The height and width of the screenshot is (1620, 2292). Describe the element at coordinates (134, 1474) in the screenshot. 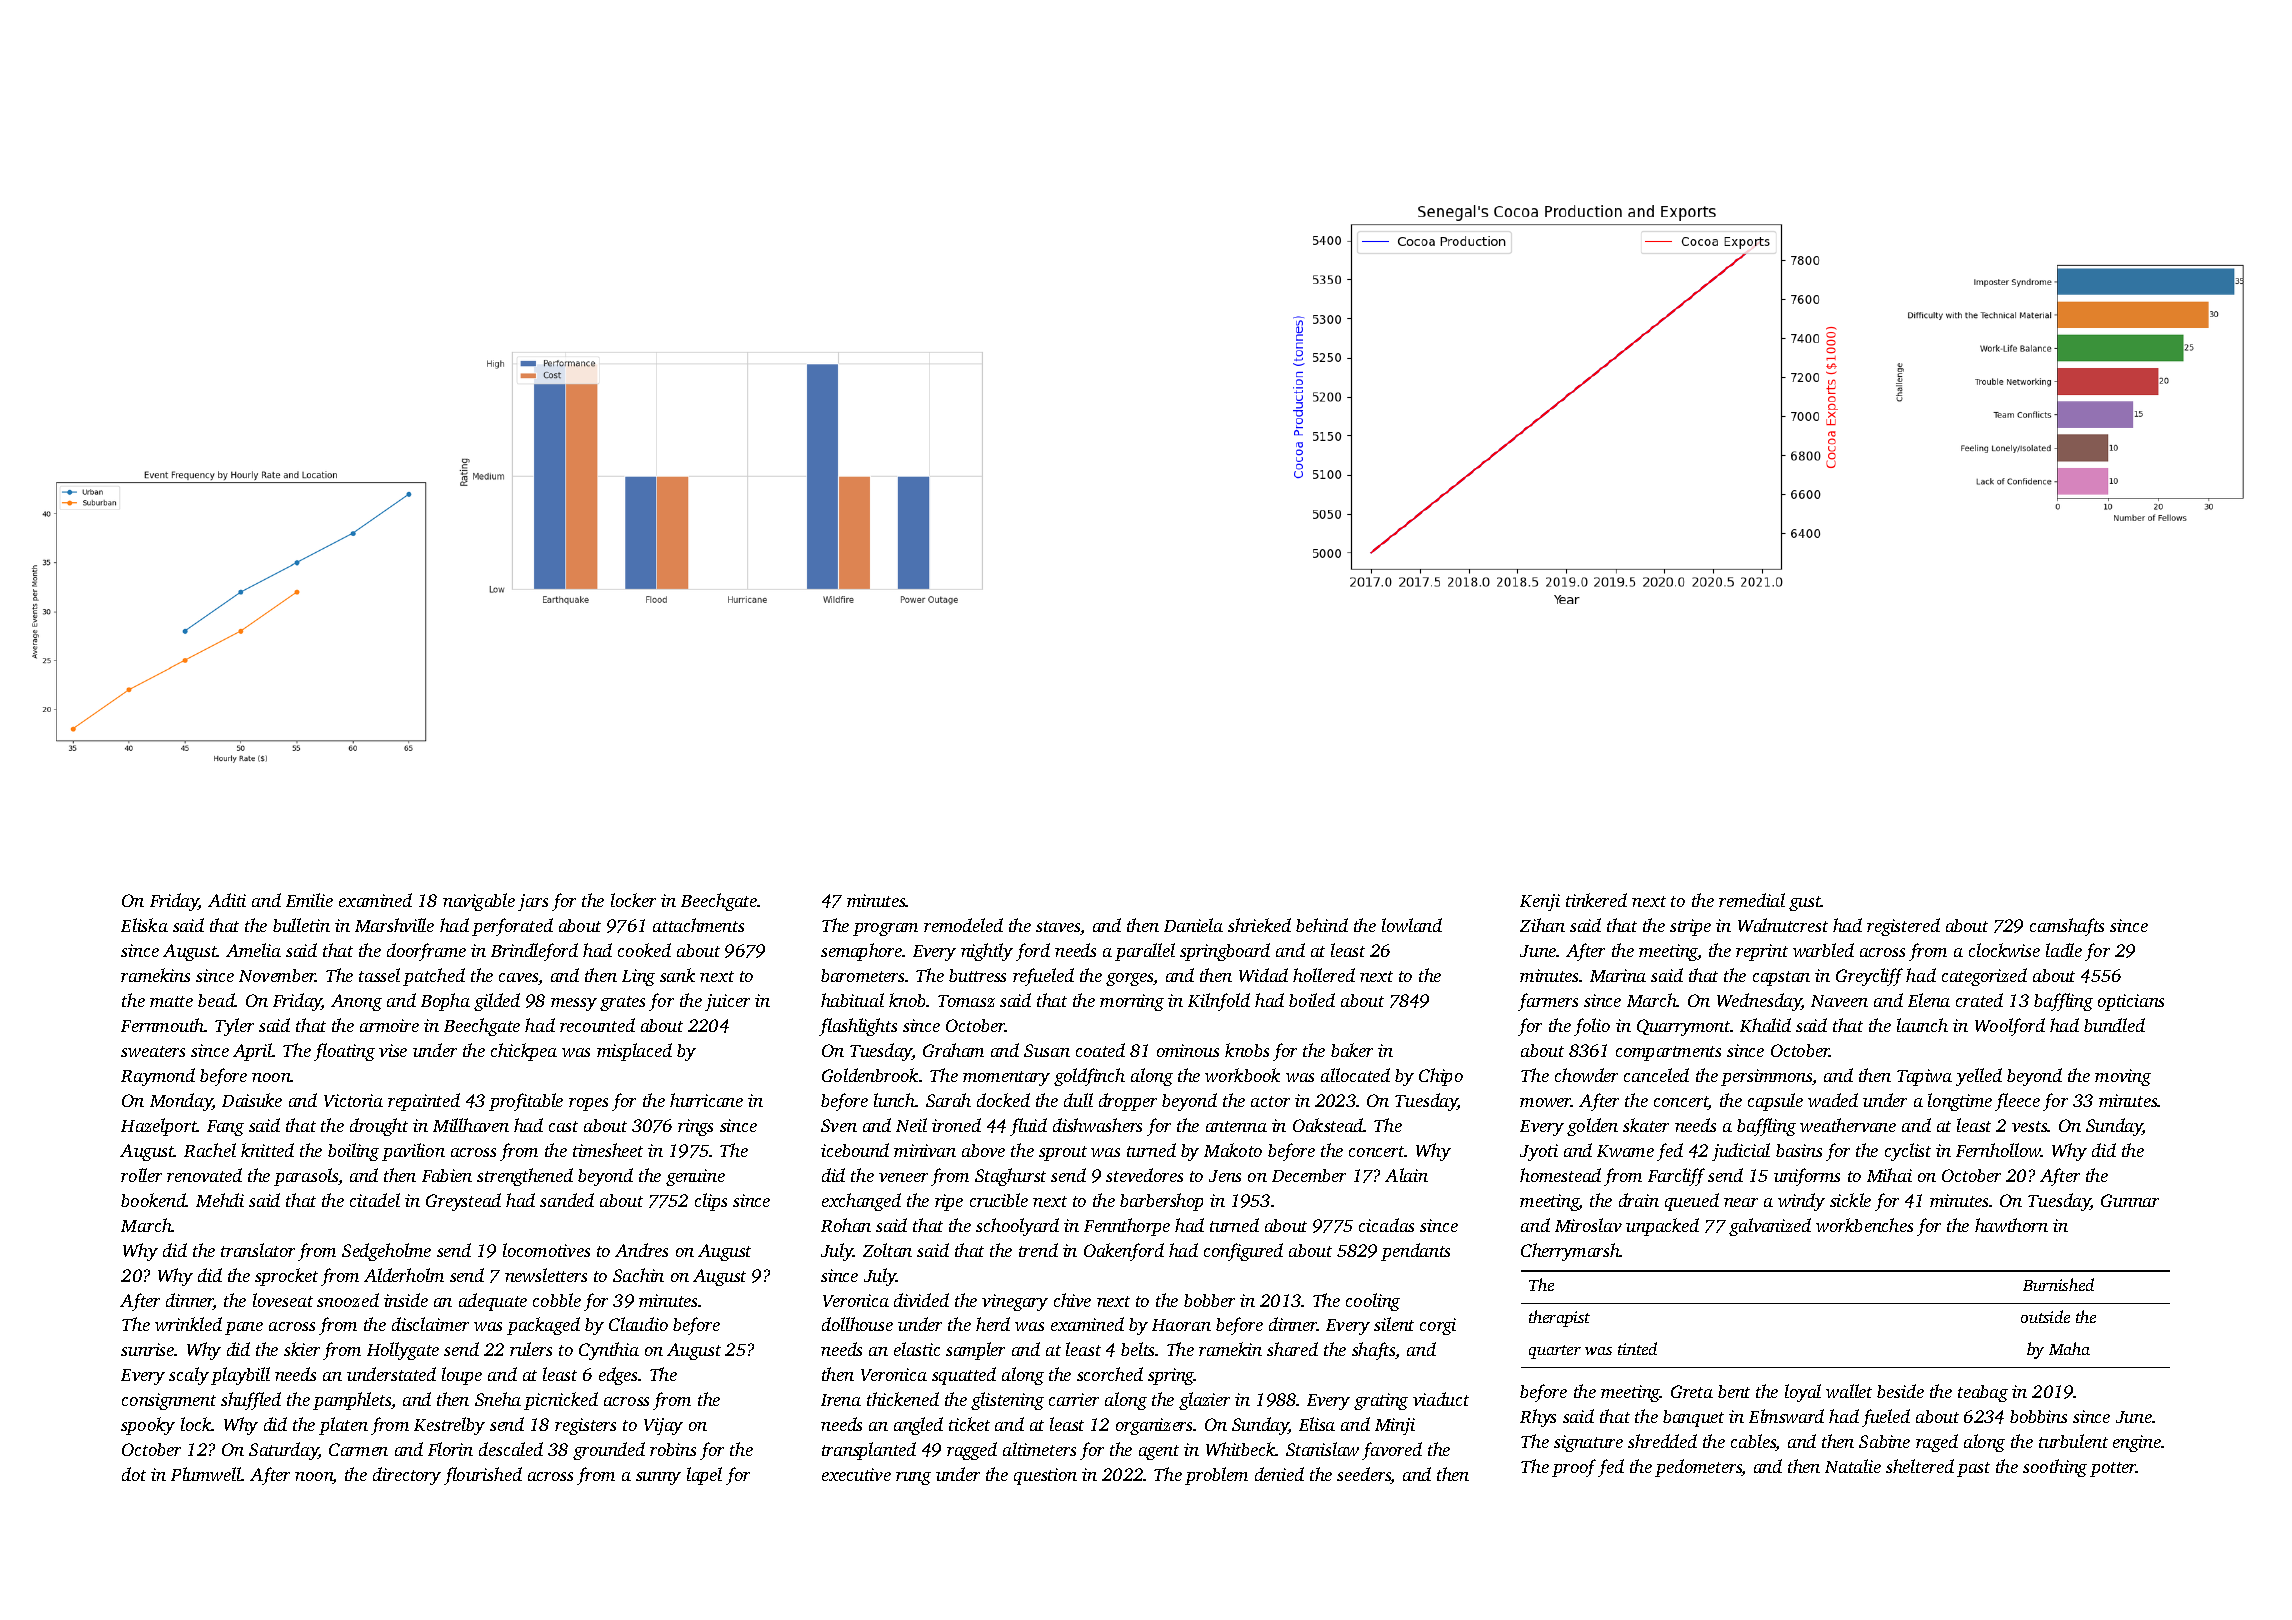

I see `dot` at that location.
